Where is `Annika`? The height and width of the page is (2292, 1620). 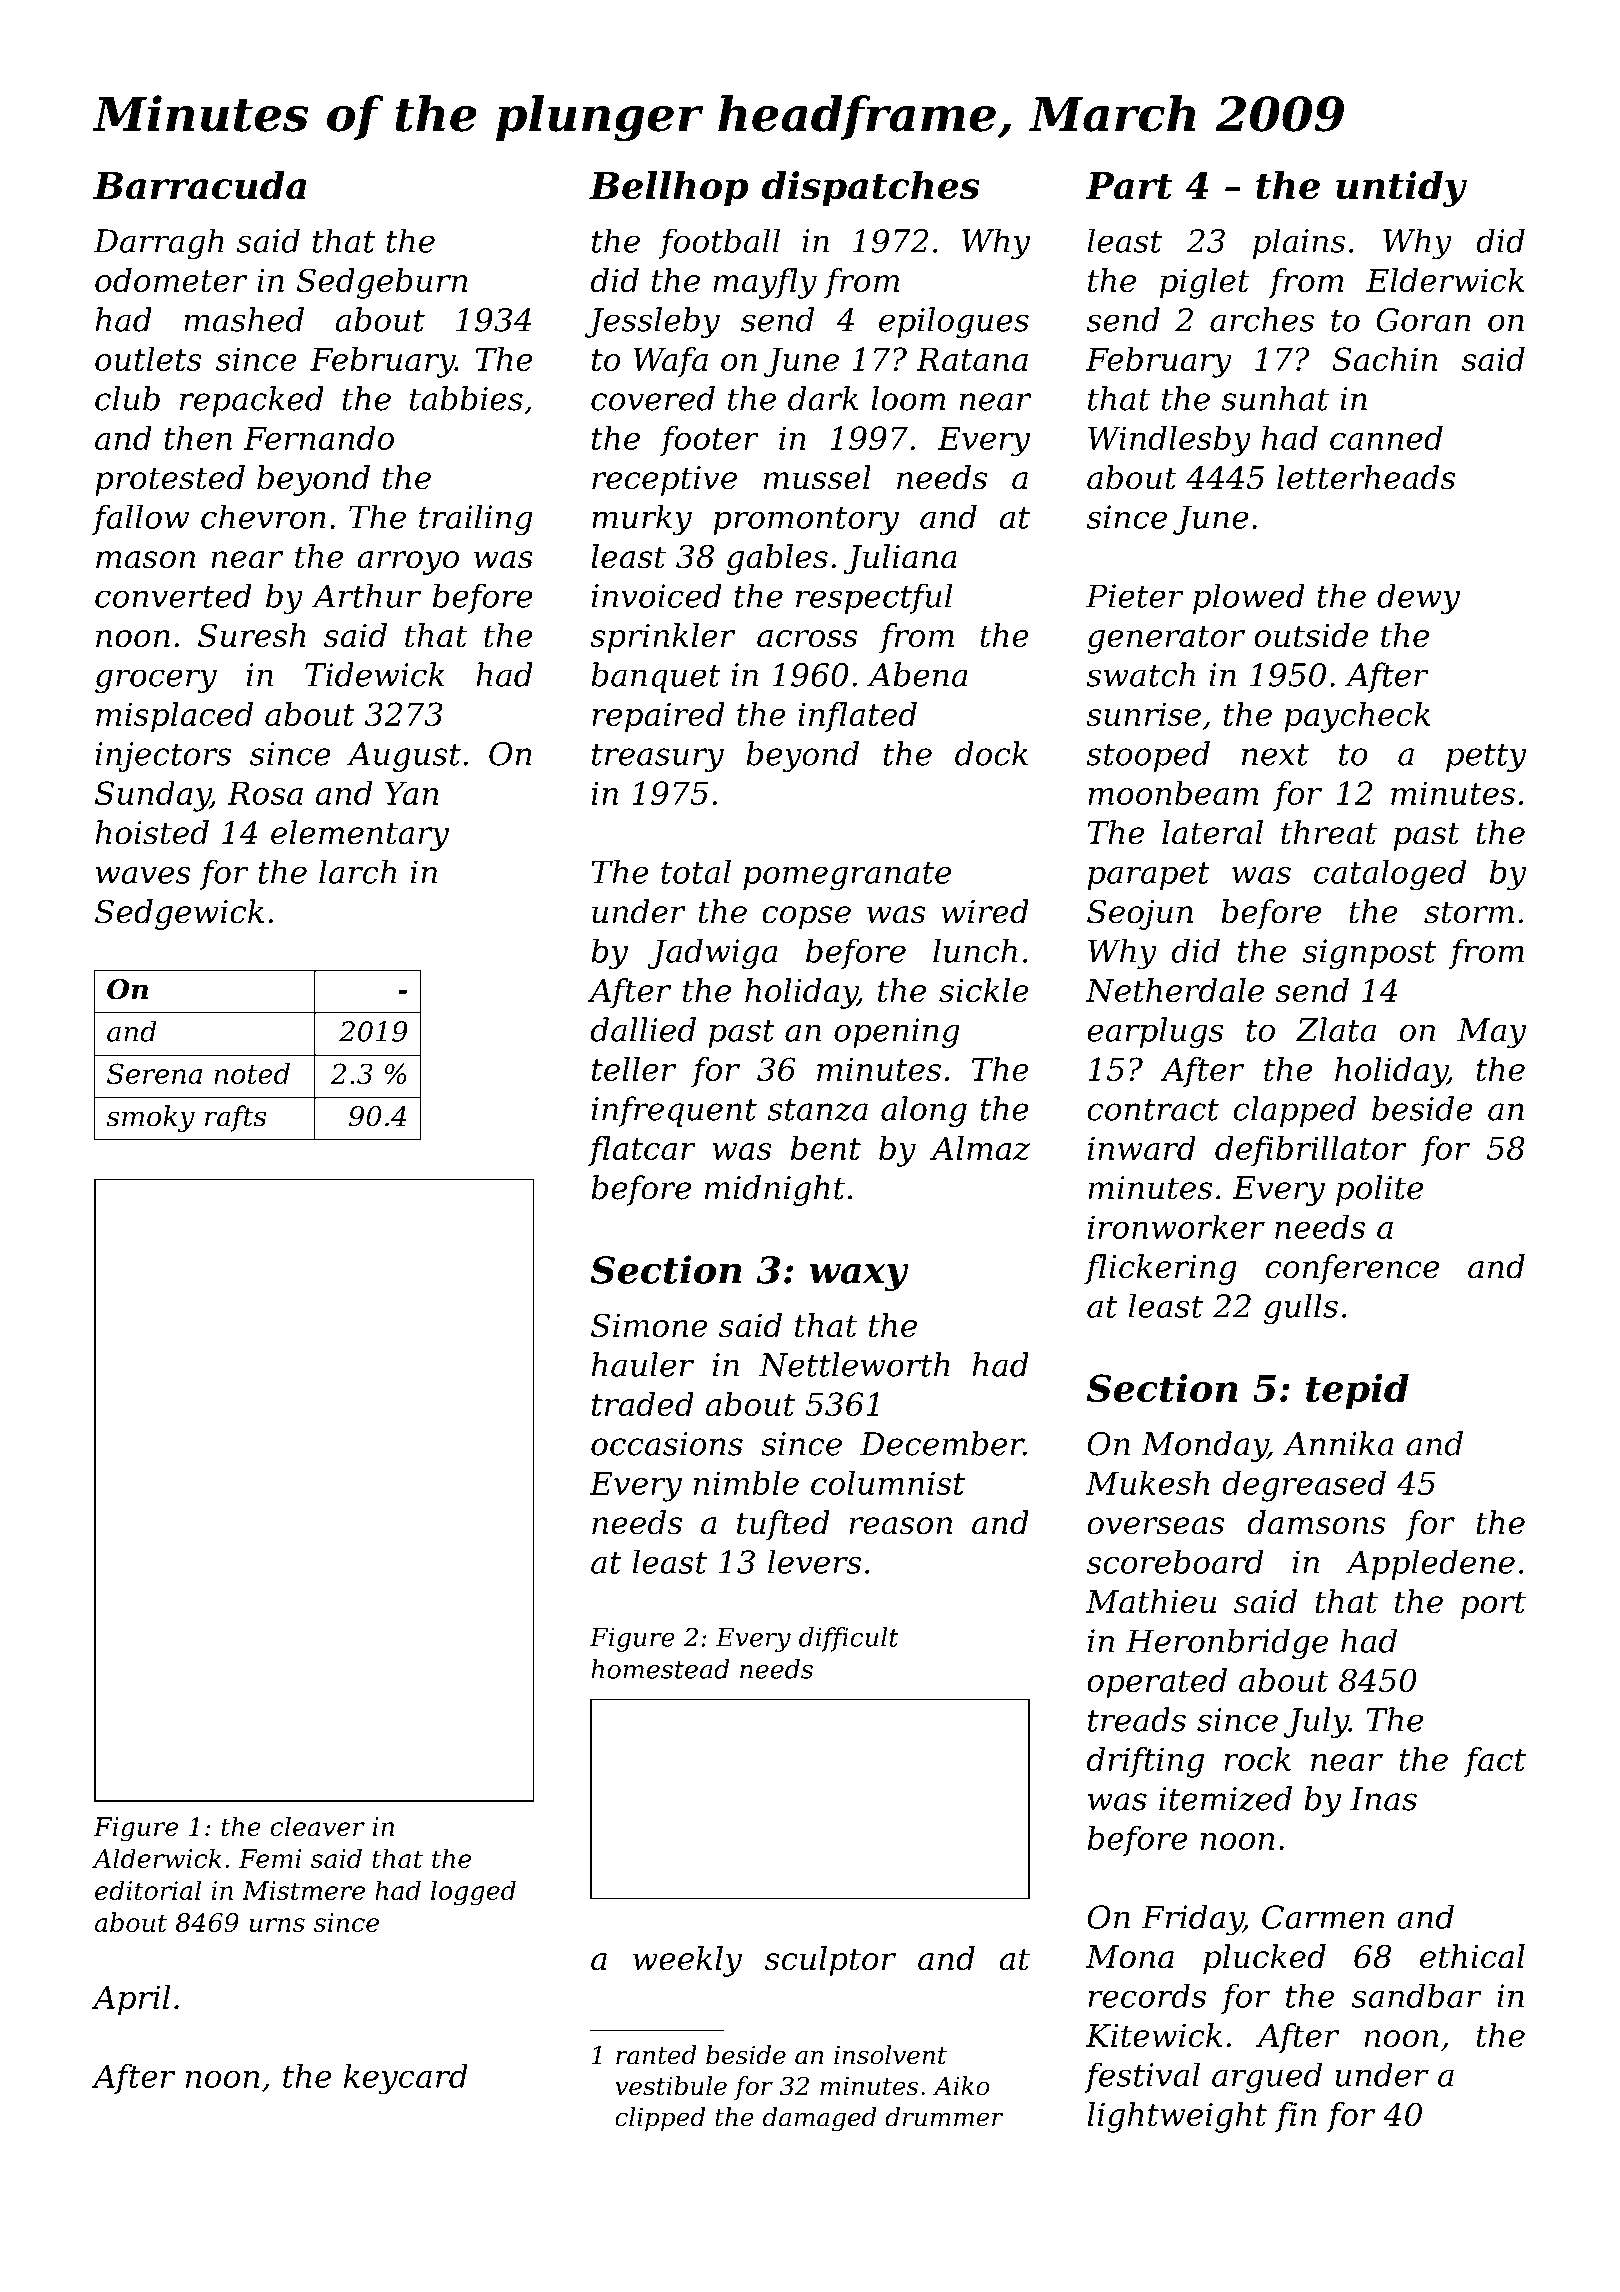
Annika is located at coordinates (1338, 1443).
